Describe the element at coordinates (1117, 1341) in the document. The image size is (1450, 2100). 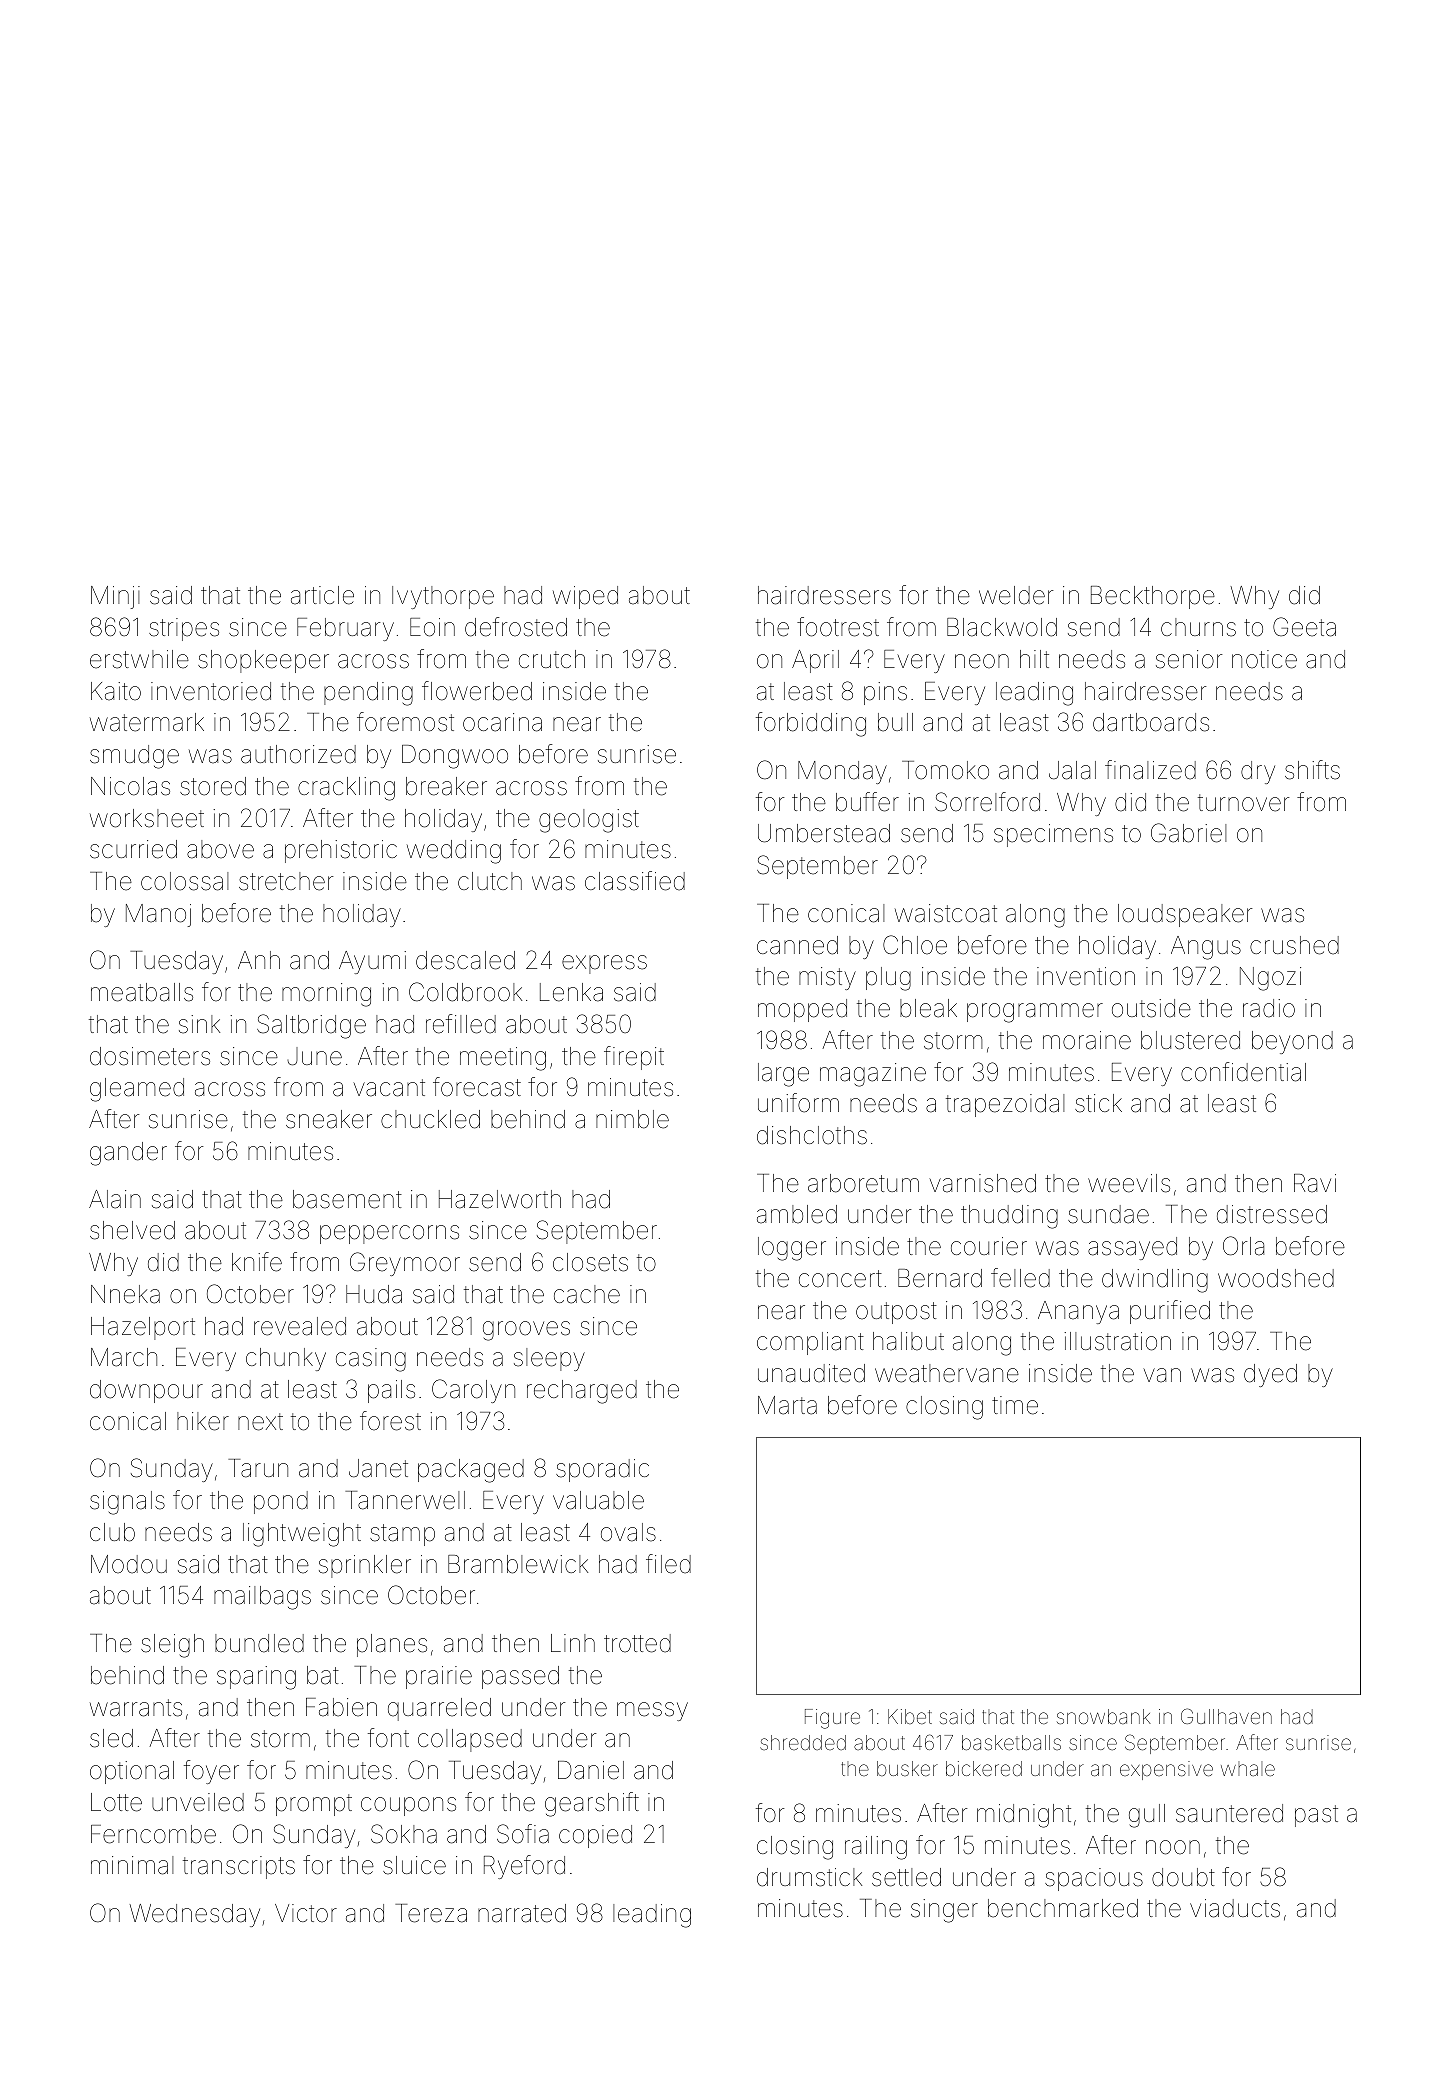
I see `illustration` at that location.
